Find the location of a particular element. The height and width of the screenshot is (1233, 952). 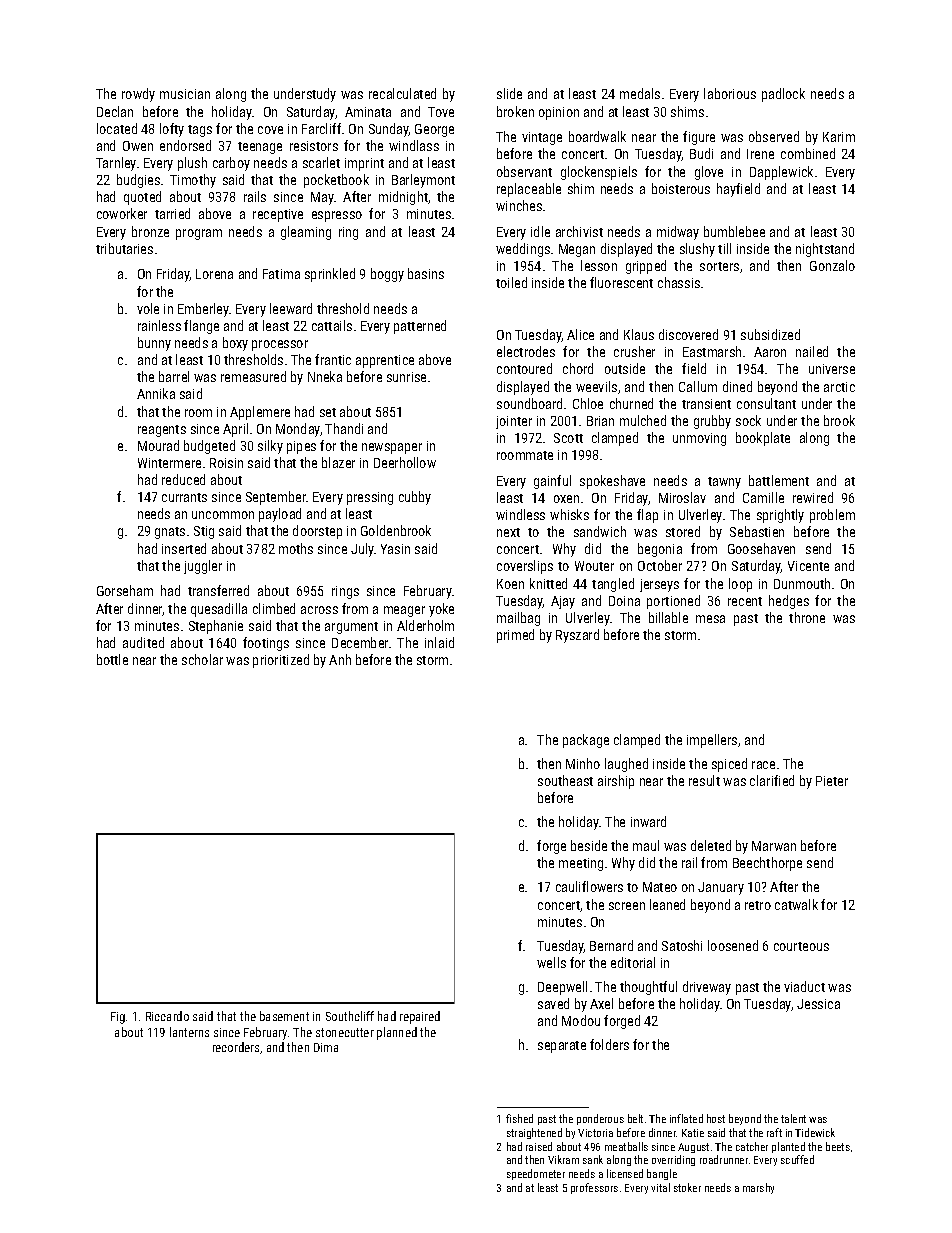

recorders is located at coordinates (236, 1047).
